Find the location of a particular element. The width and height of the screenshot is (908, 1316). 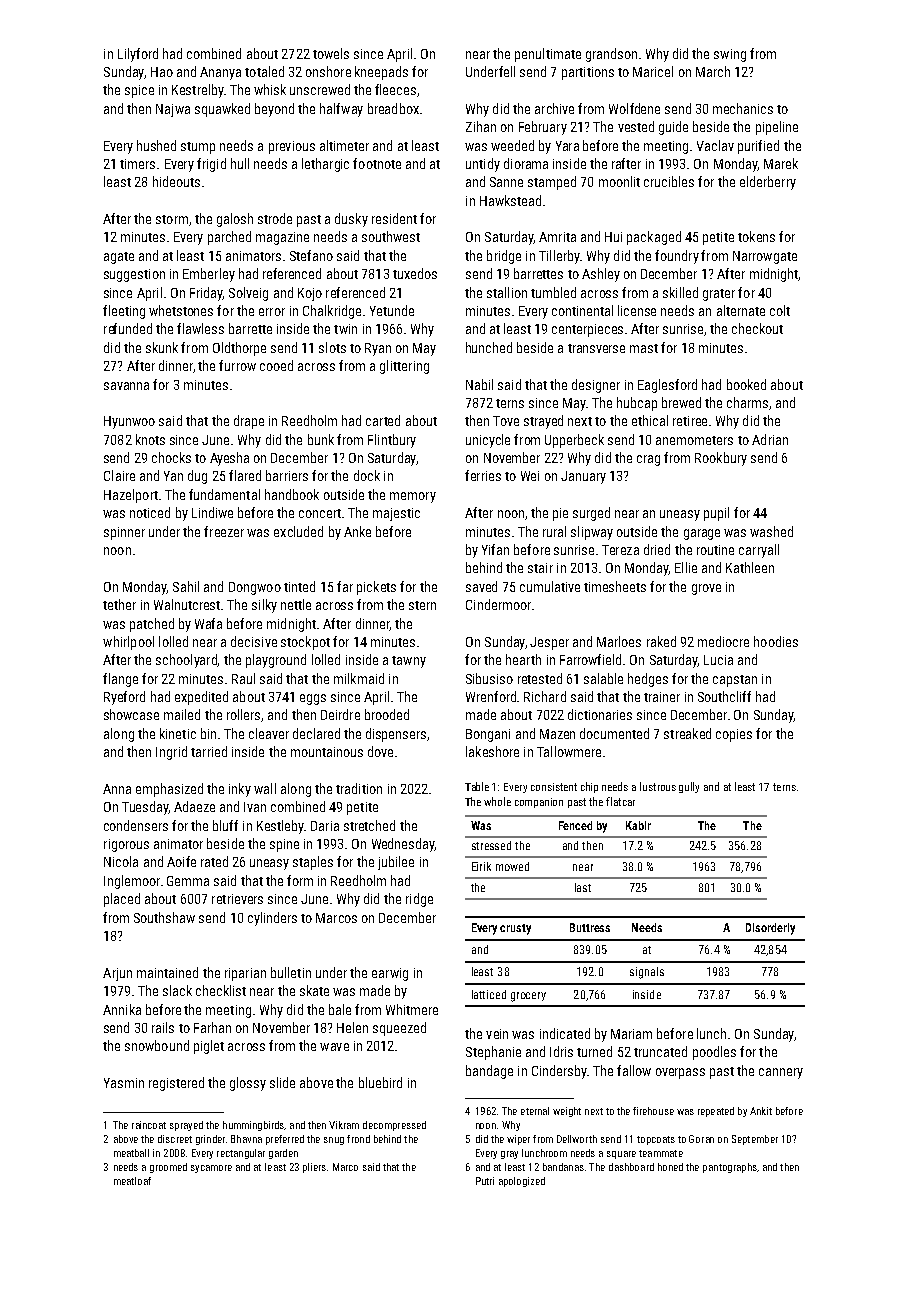

halfway is located at coordinates (341, 110).
